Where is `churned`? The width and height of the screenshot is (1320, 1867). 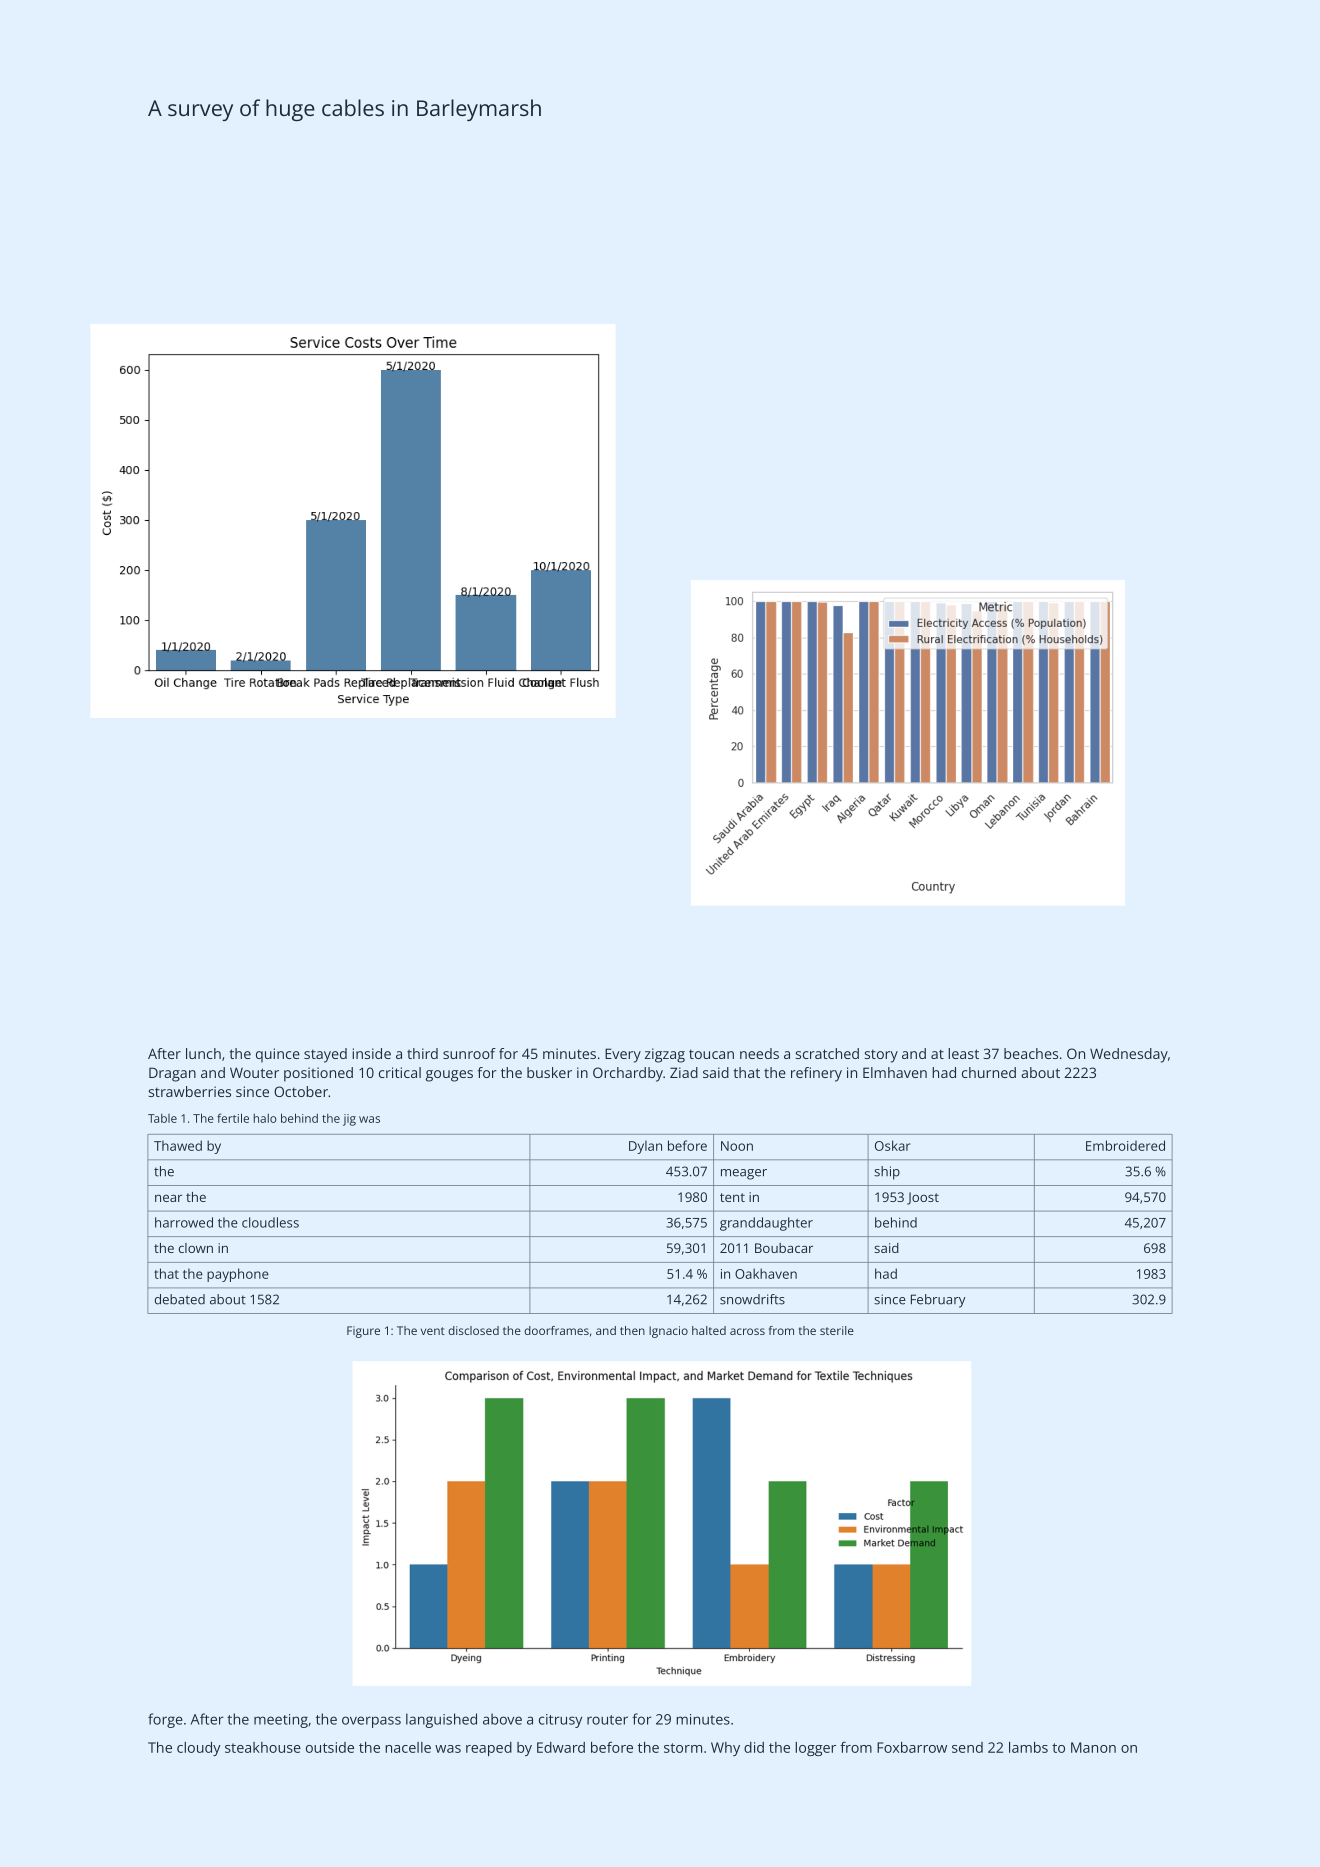
churned is located at coordinates (989, 1072).
